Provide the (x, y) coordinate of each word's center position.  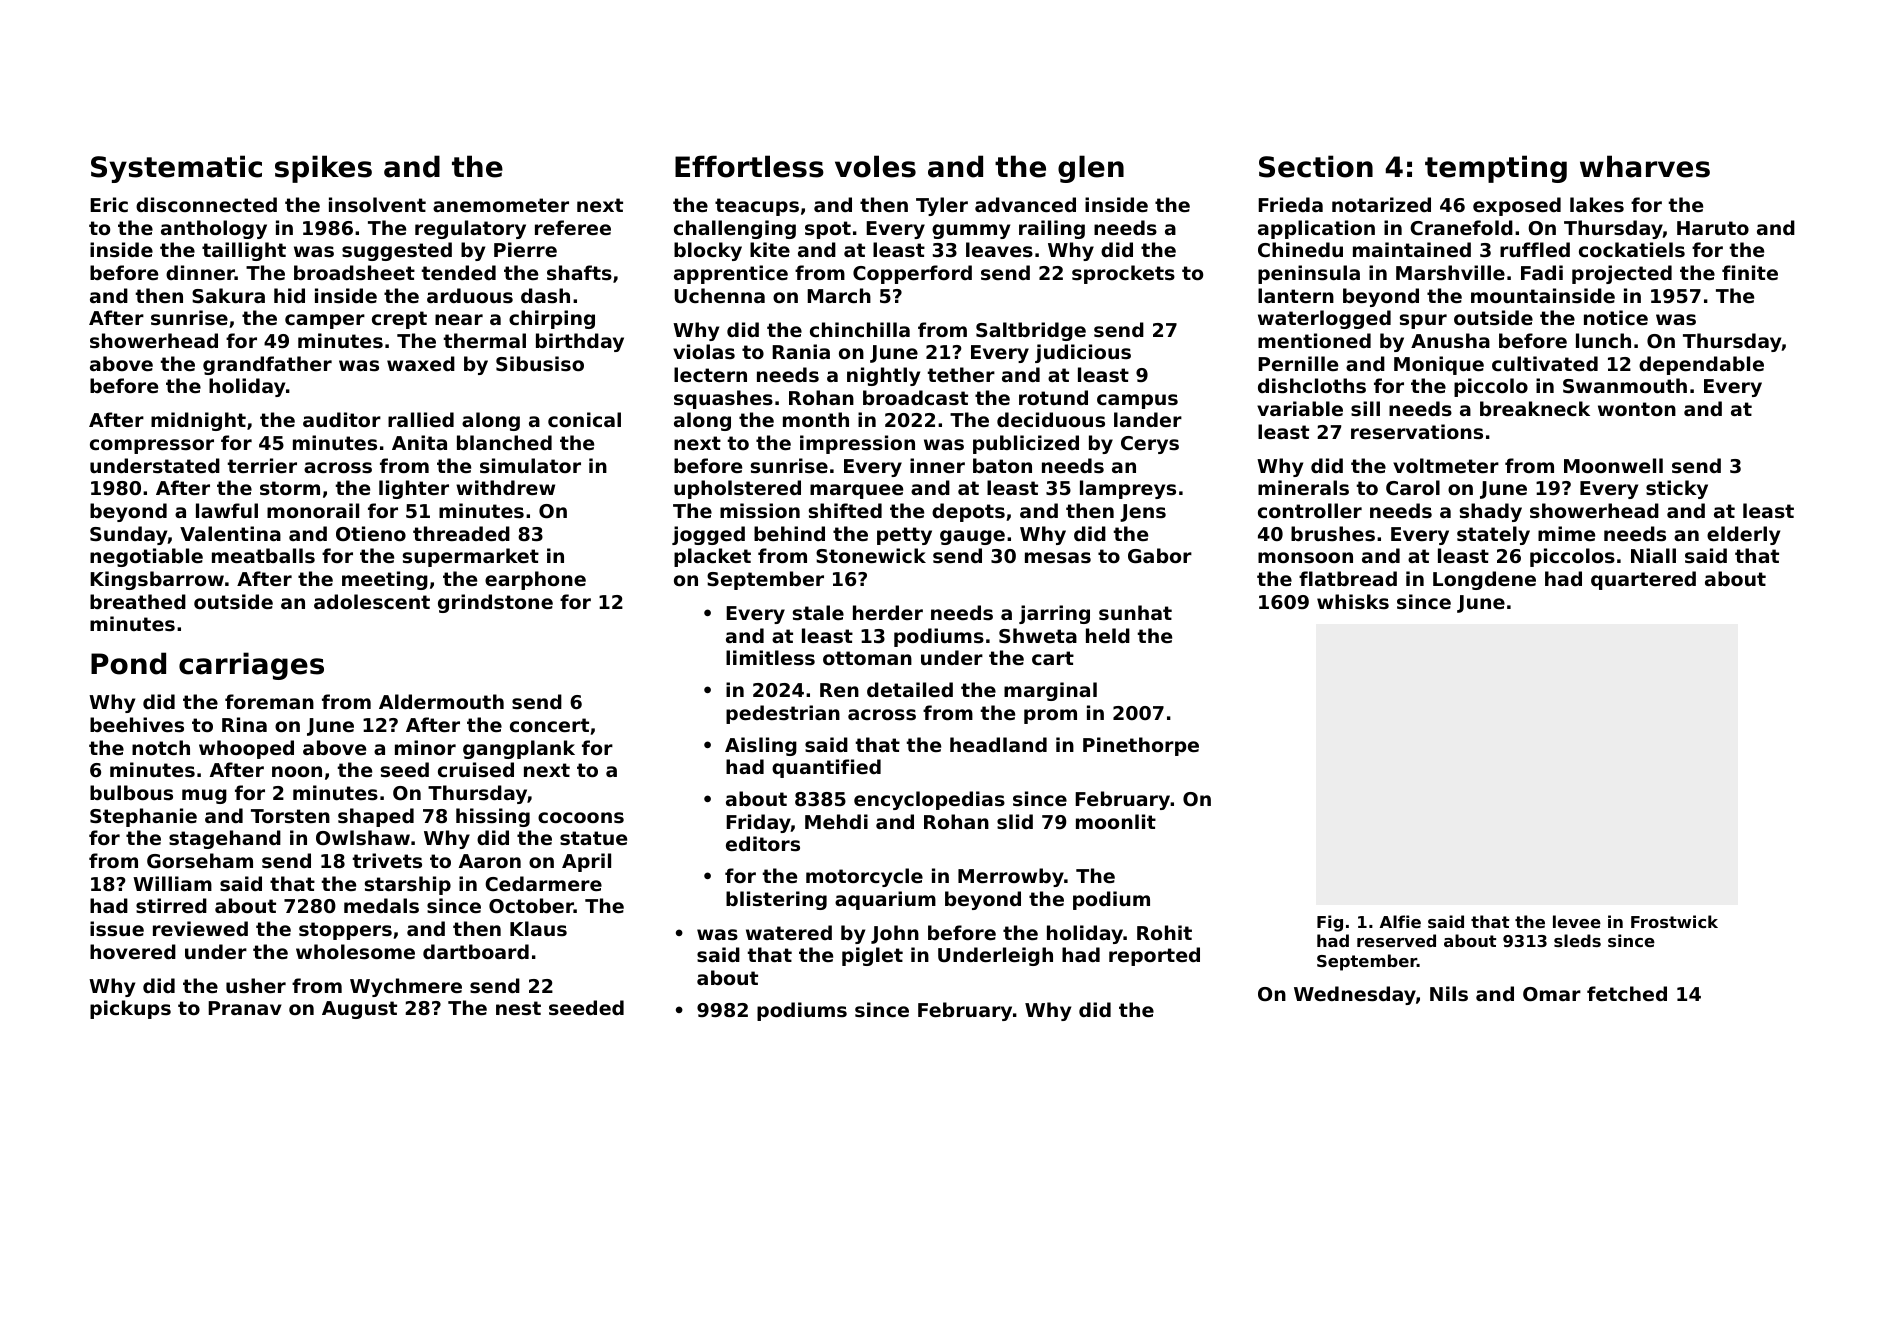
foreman (269, 701)
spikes (323, 169)
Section (1316, 166)
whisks (1353, 601)
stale (818, 613)
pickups (130, 1009)
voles (875, 166)
